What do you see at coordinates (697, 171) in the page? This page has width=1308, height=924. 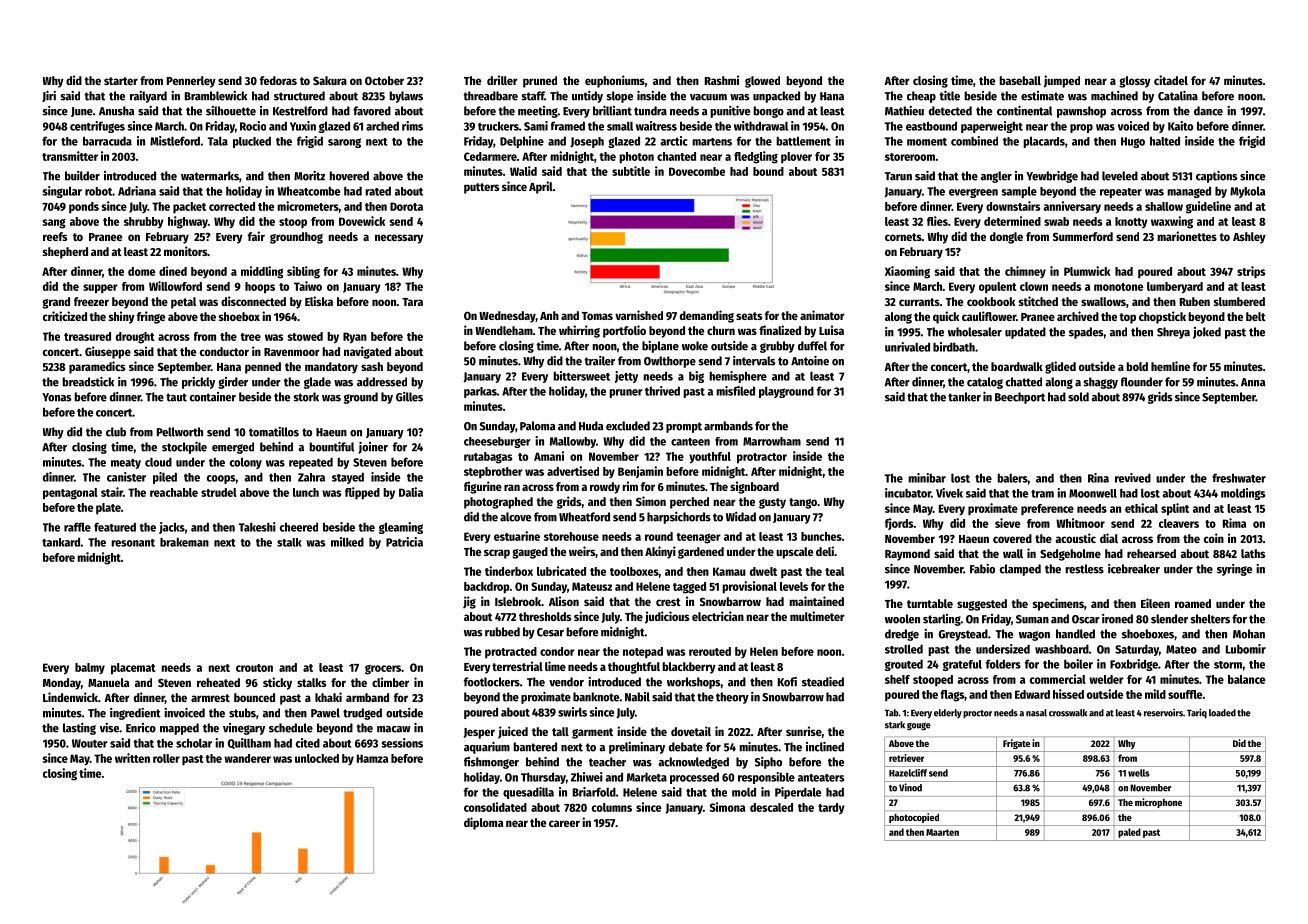 I see `Dovecombe` at bounding box center [697, 171].
